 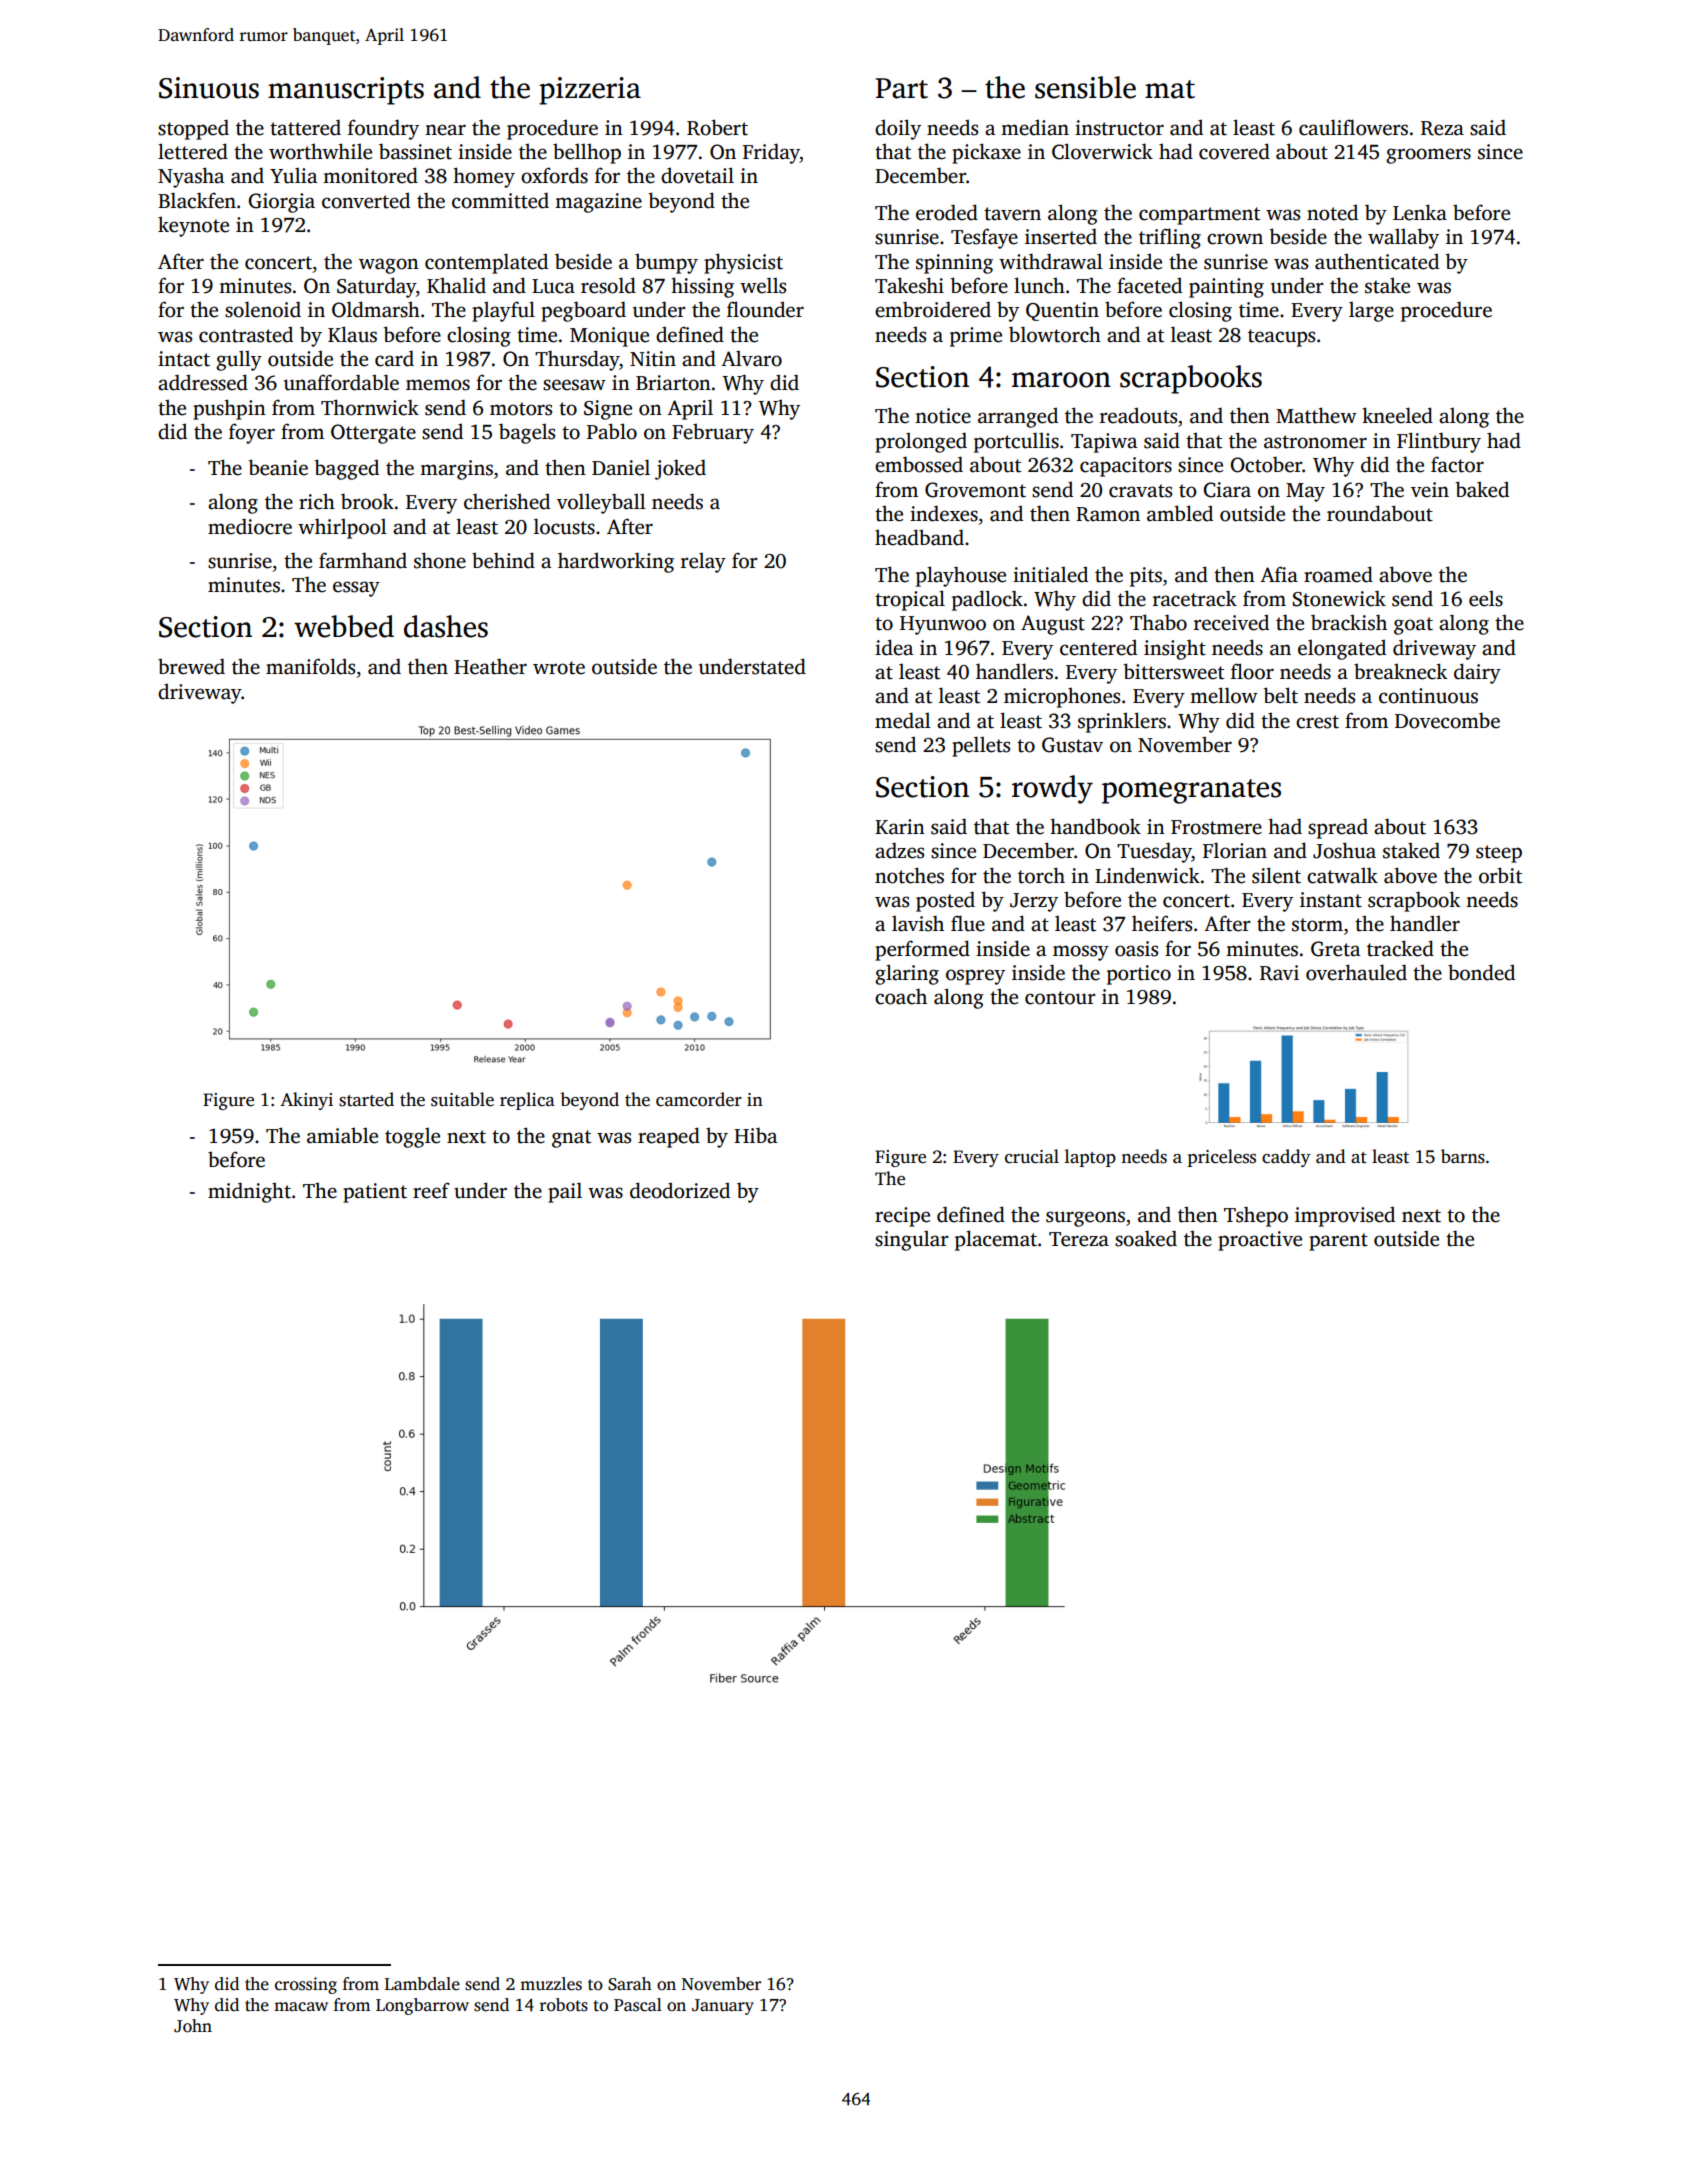 What do you see at coordinates (1353, 127) in the page?
I see `cauliflowers` at bounding box center [1353, 127].
